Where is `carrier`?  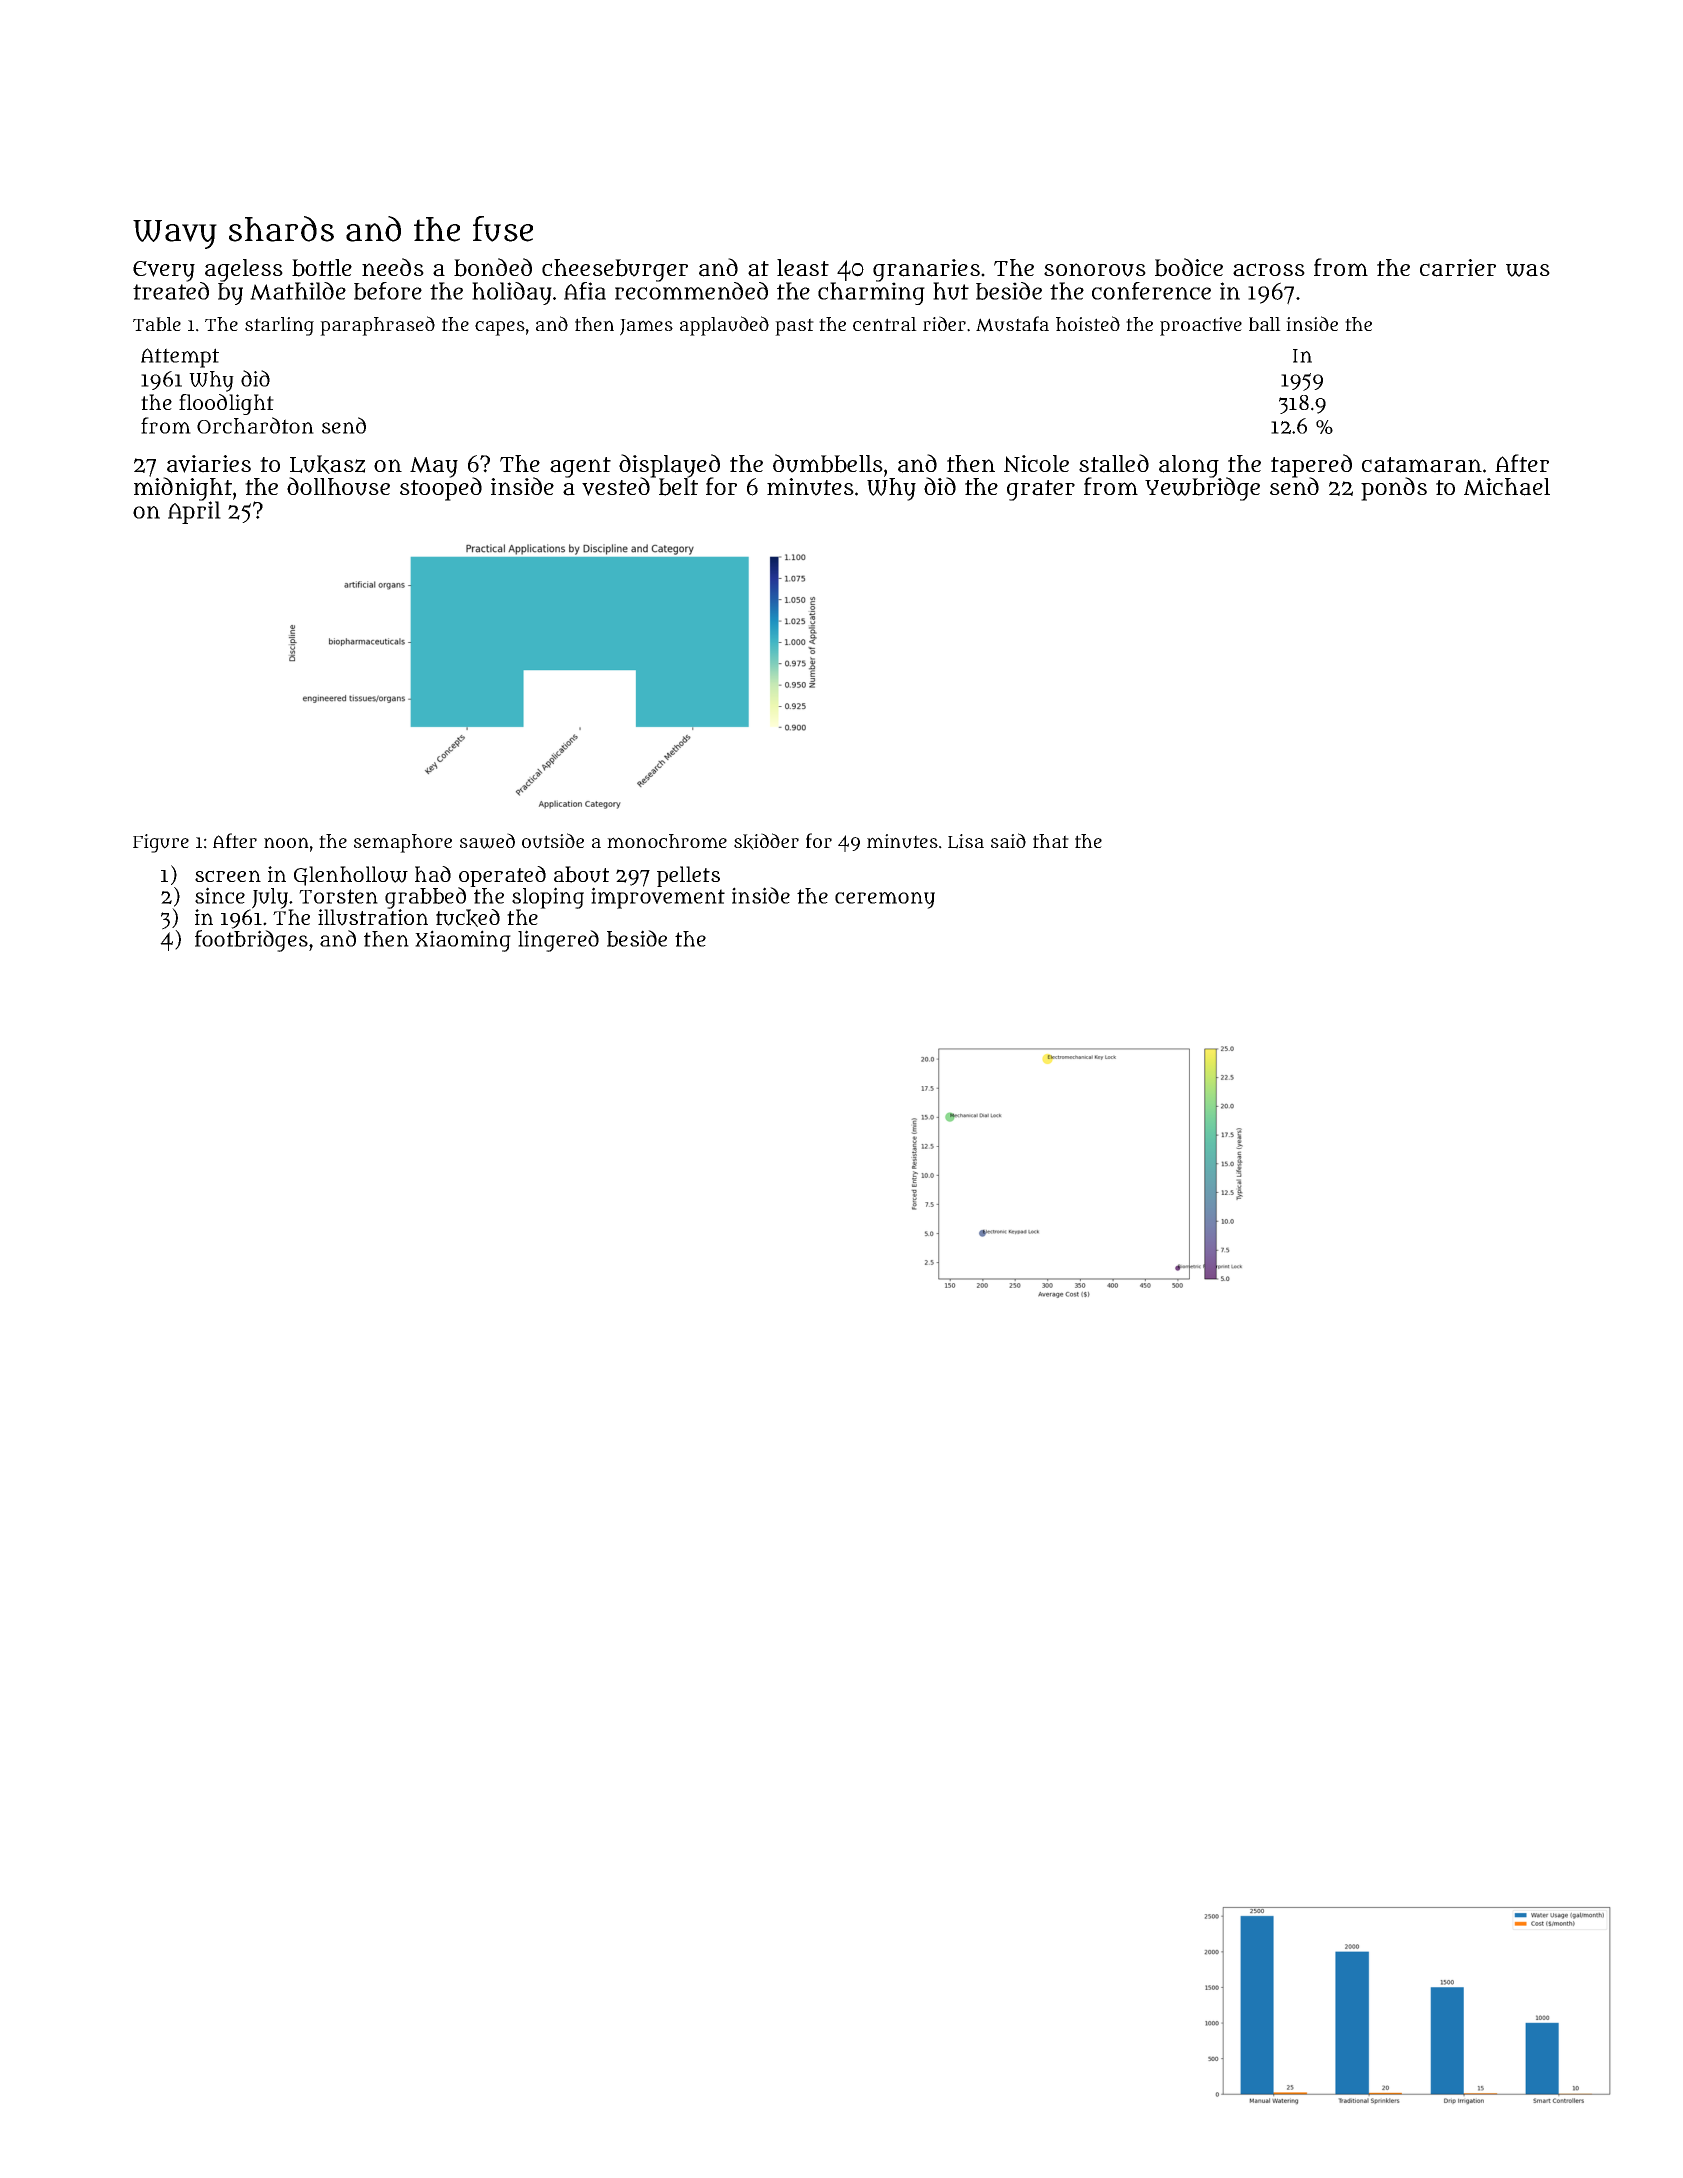 carrier is located at coordinates (1458, 268).
